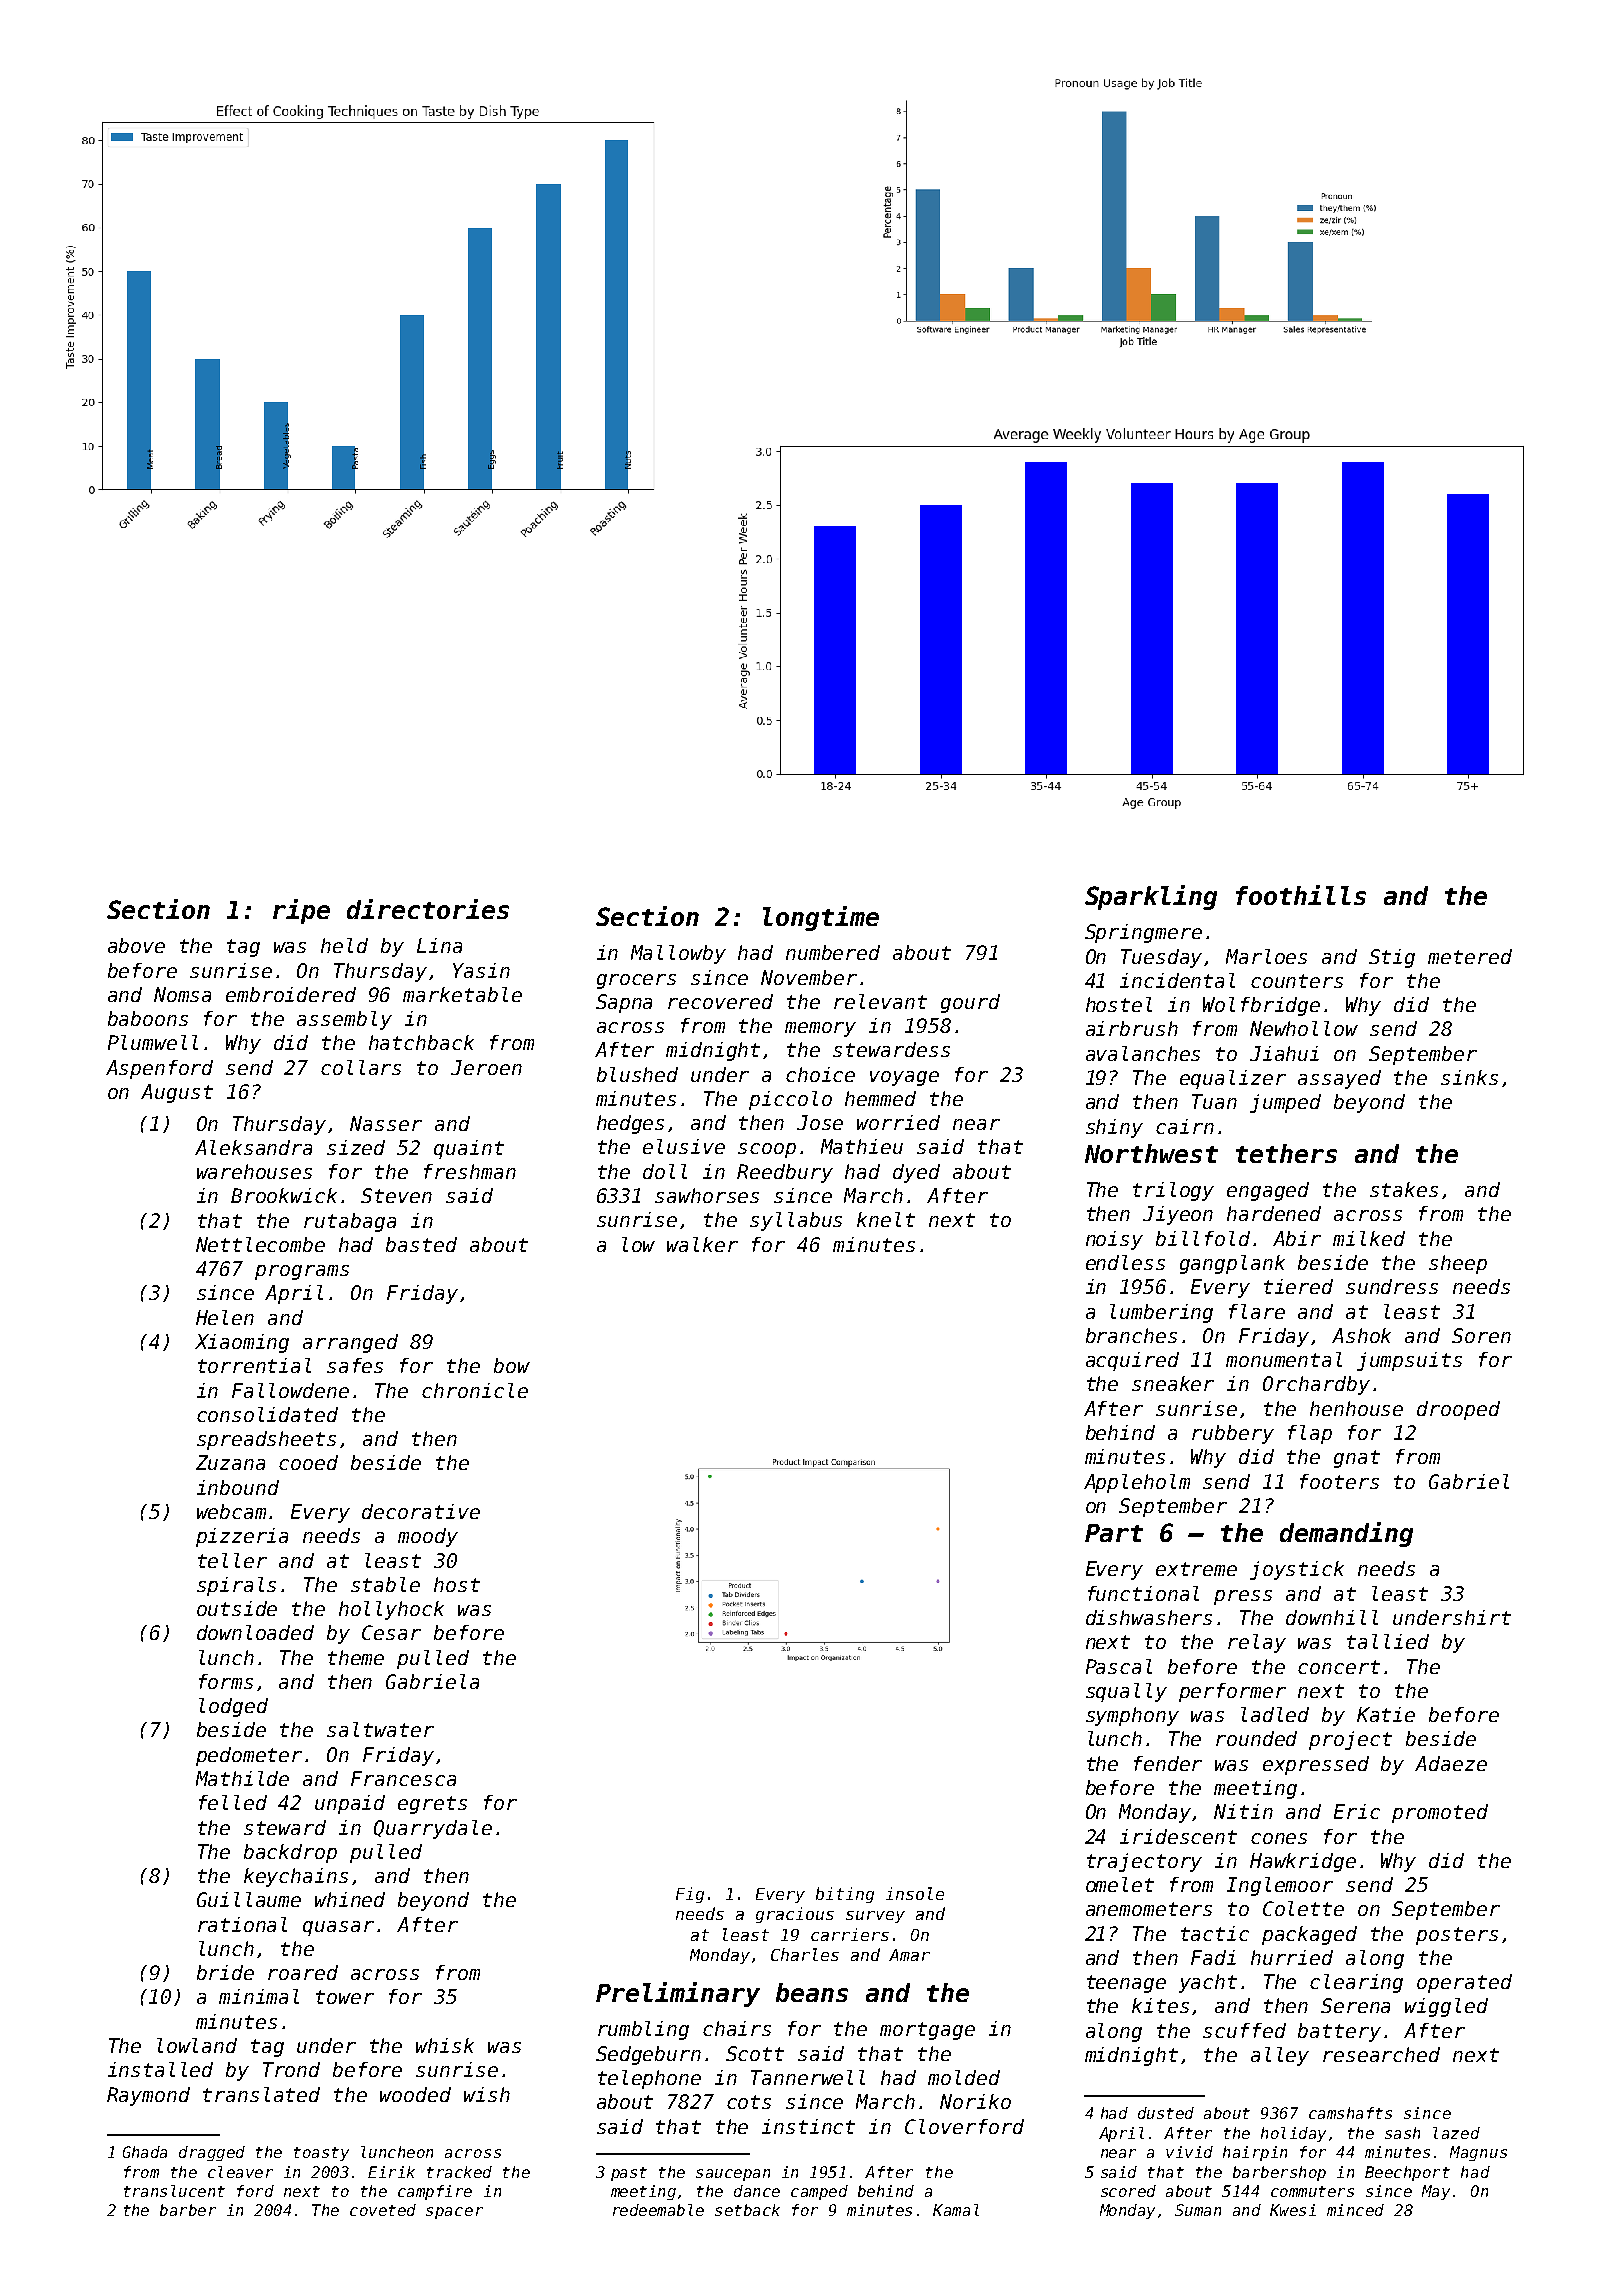  Describe the element at coordinates (1185, 1126) in the document. I see `cairn` at that location.
